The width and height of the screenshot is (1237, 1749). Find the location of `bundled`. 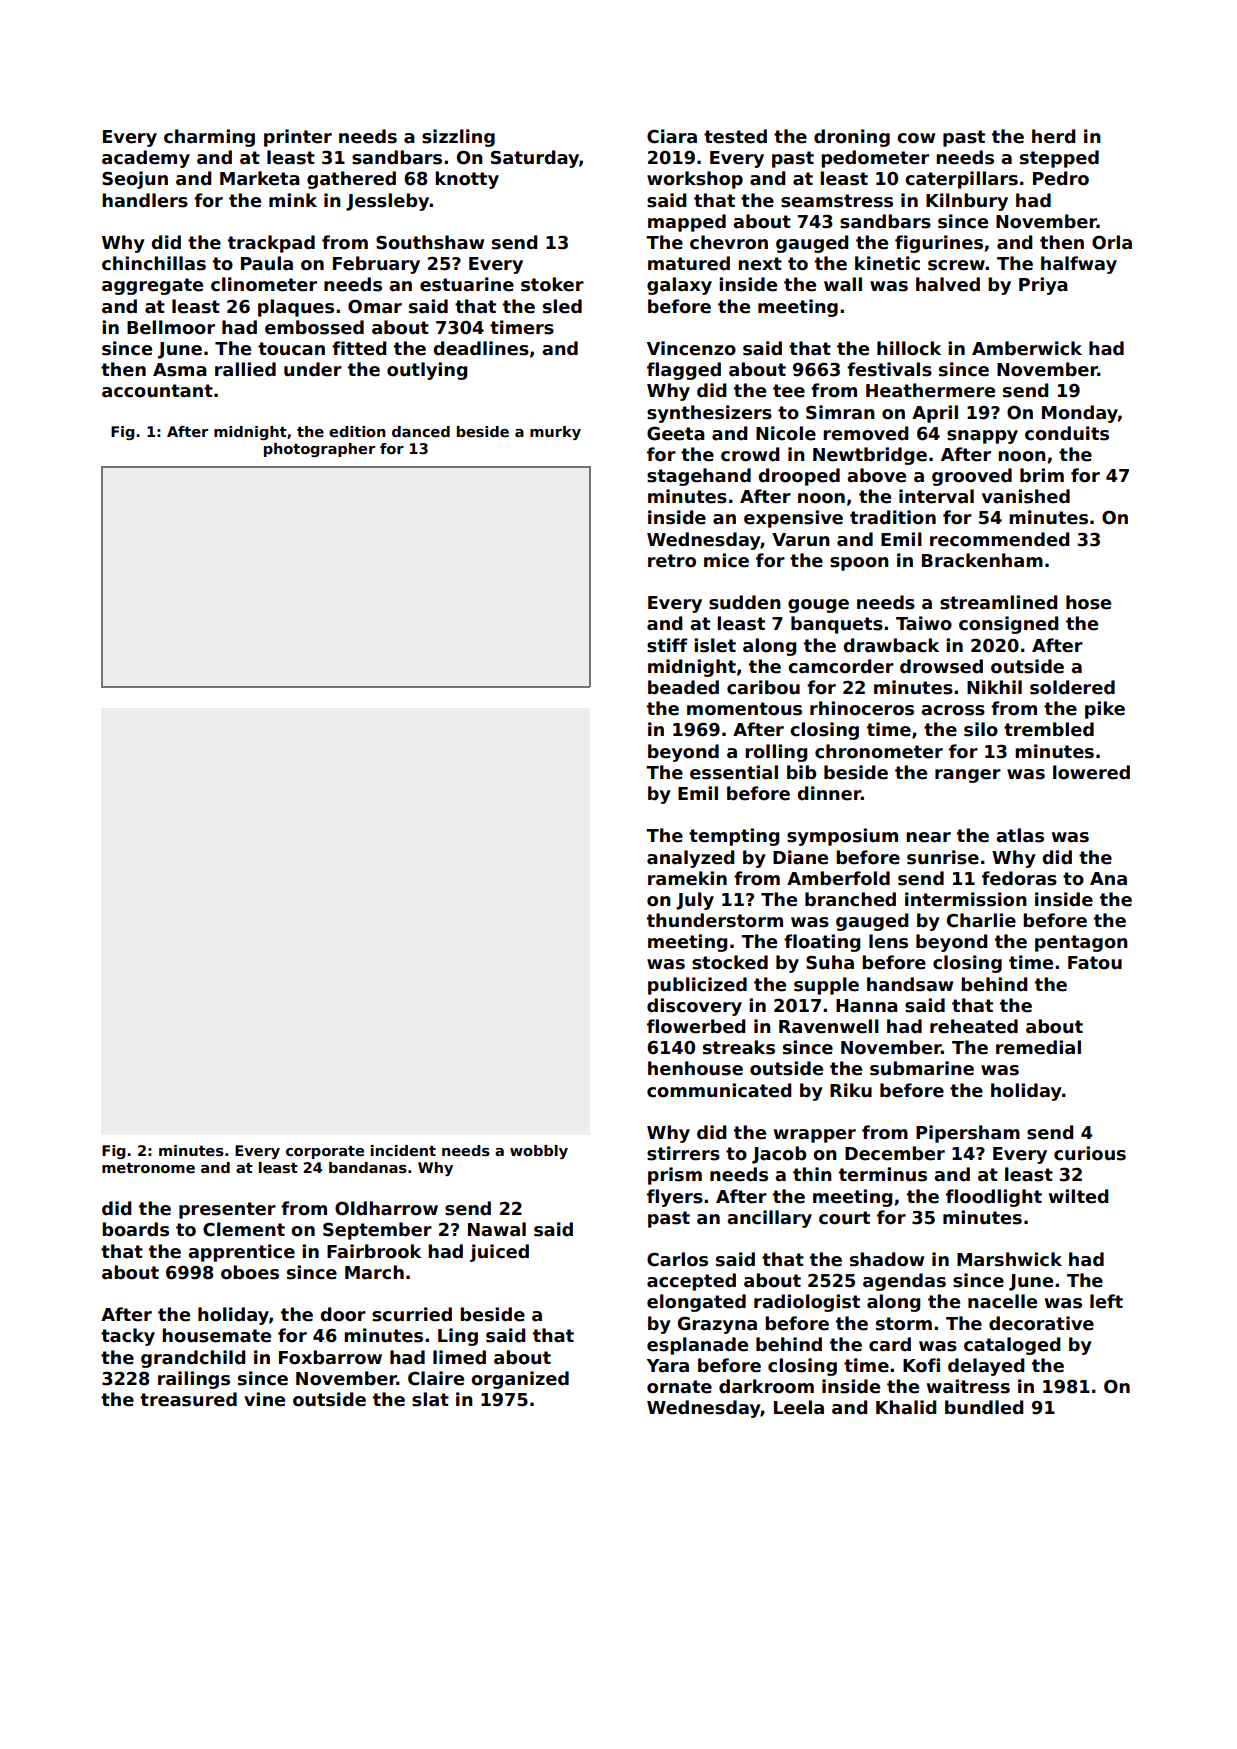

bundled is located at coordinates (984, 1407).
